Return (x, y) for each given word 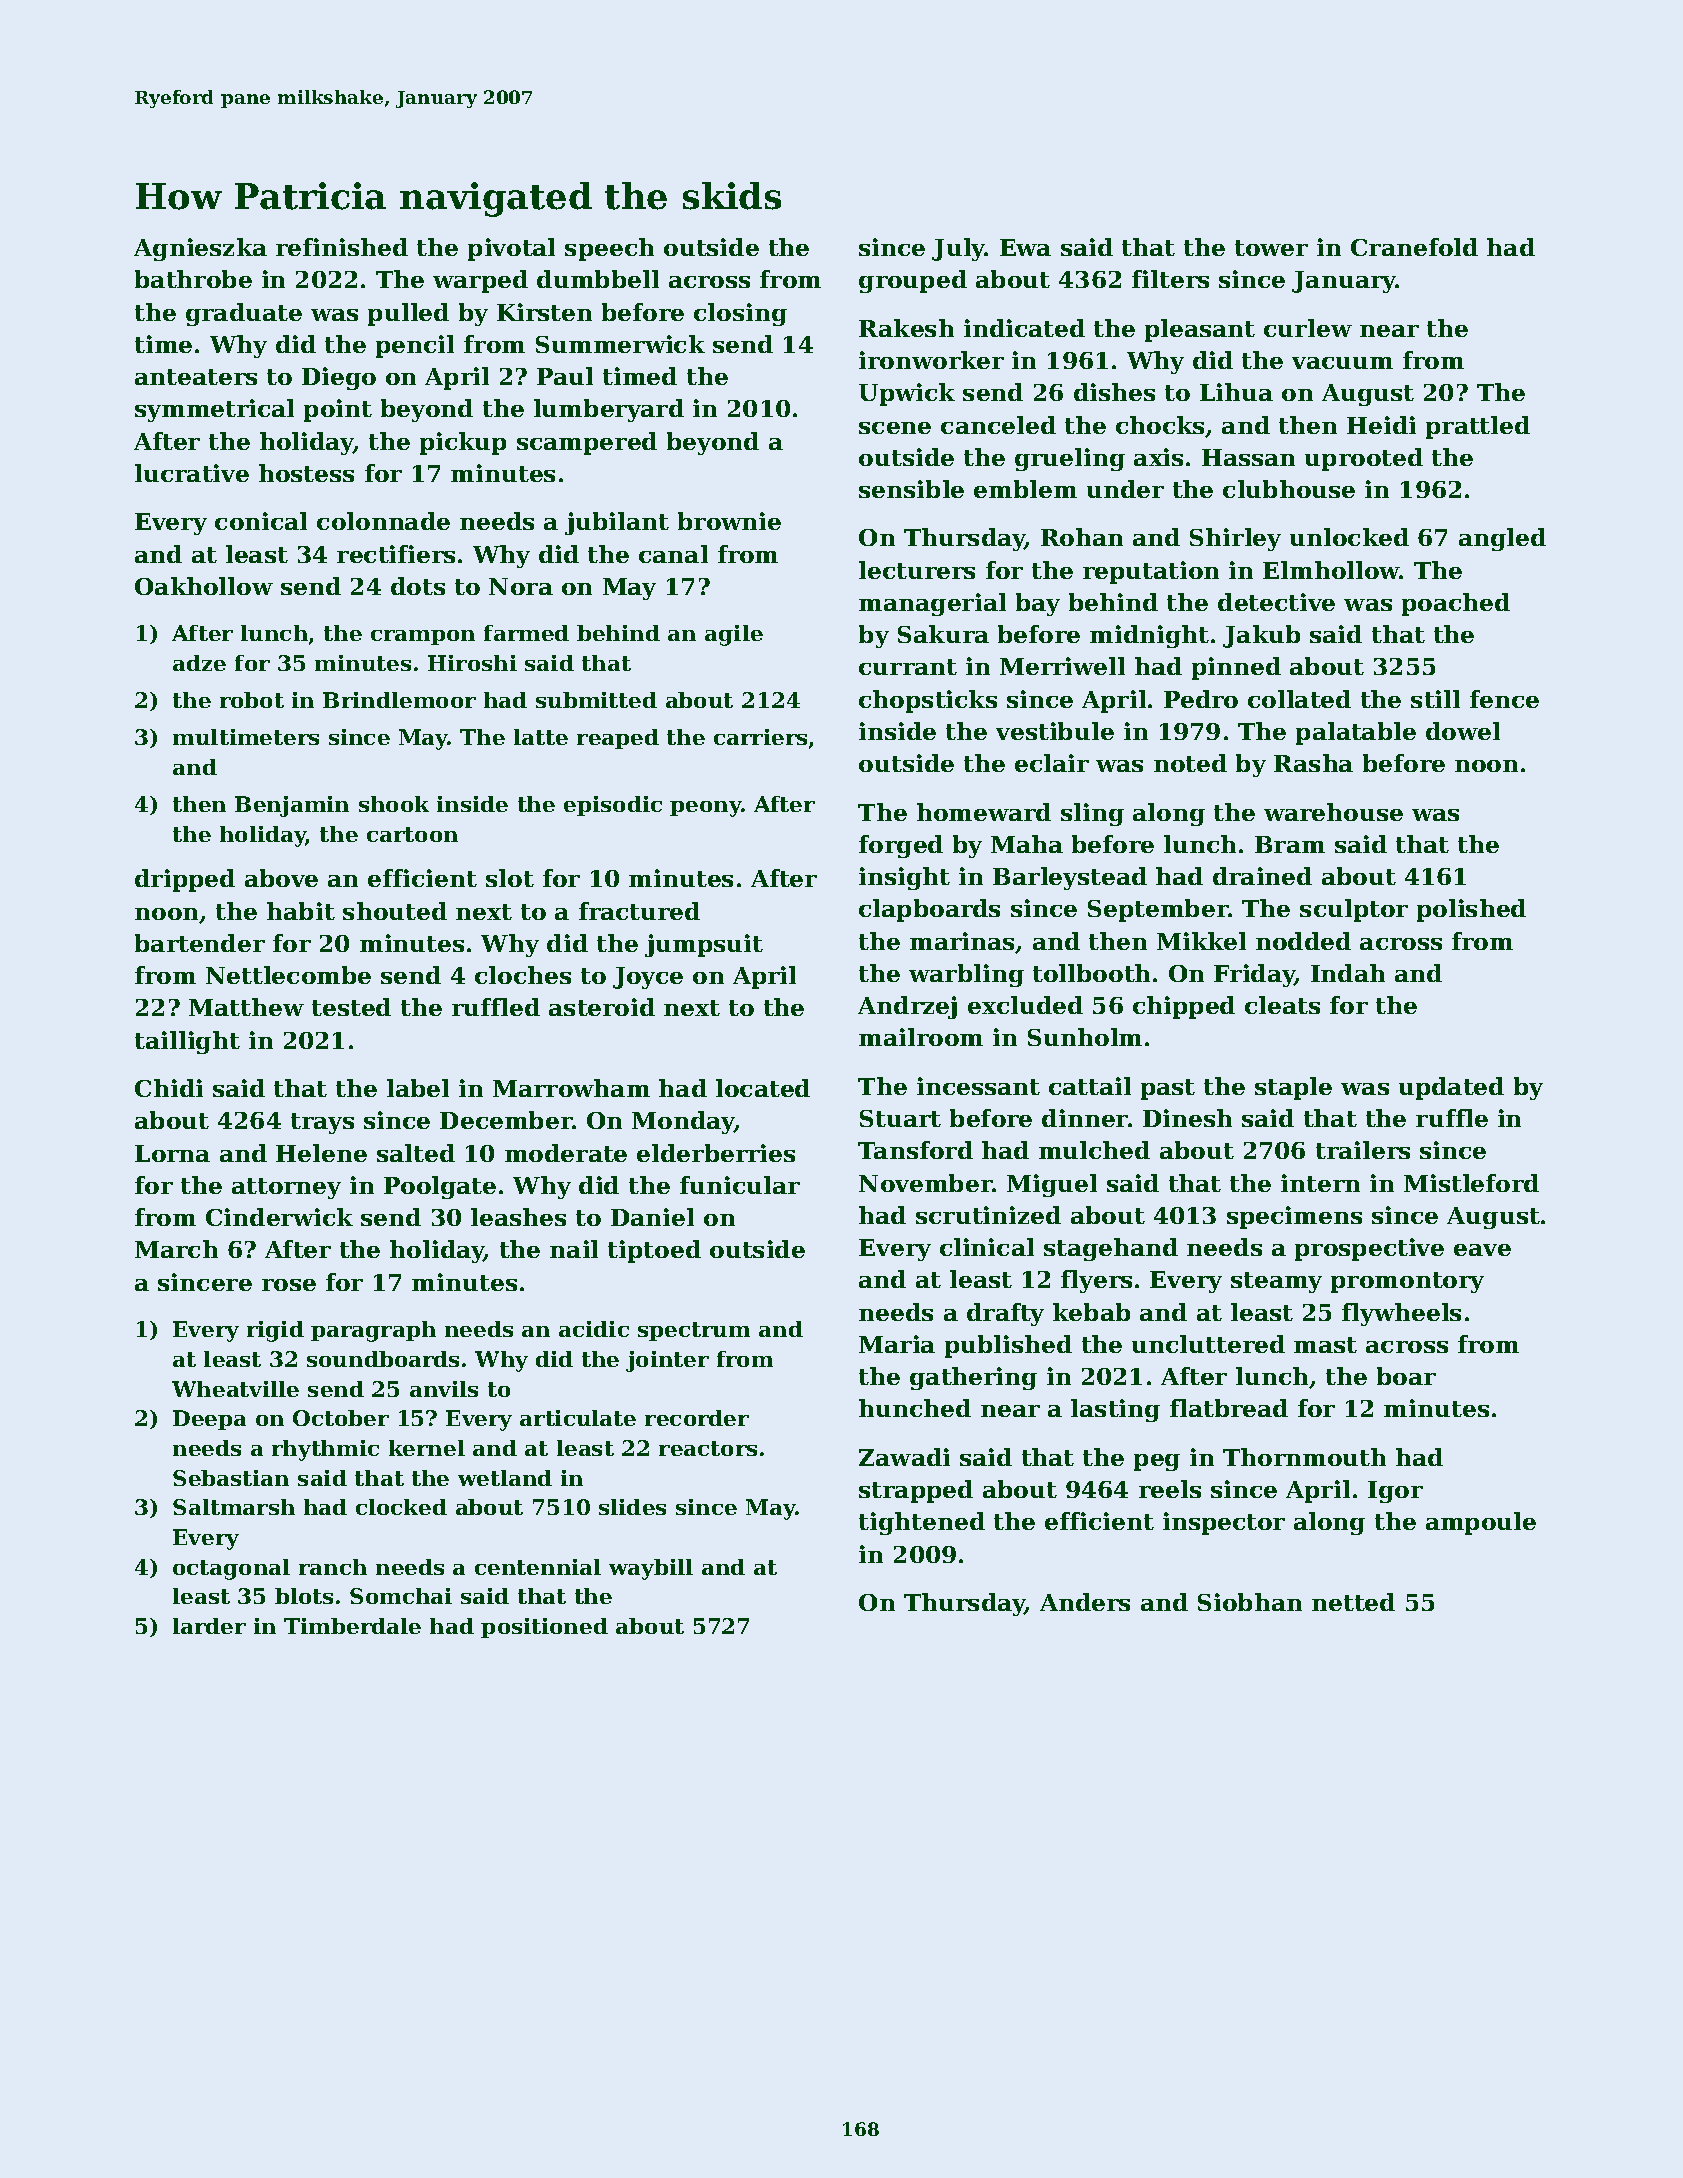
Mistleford (1471, 1183)
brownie (729, 521)
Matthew (246, 1007)
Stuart (900, 1118)
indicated (1024, 328)
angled (1502, 539)
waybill (651, 1569)
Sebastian (231, 1478)
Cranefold (1414, 247)
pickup (463, 443)
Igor (1395, 1492)
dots (418, 586)
